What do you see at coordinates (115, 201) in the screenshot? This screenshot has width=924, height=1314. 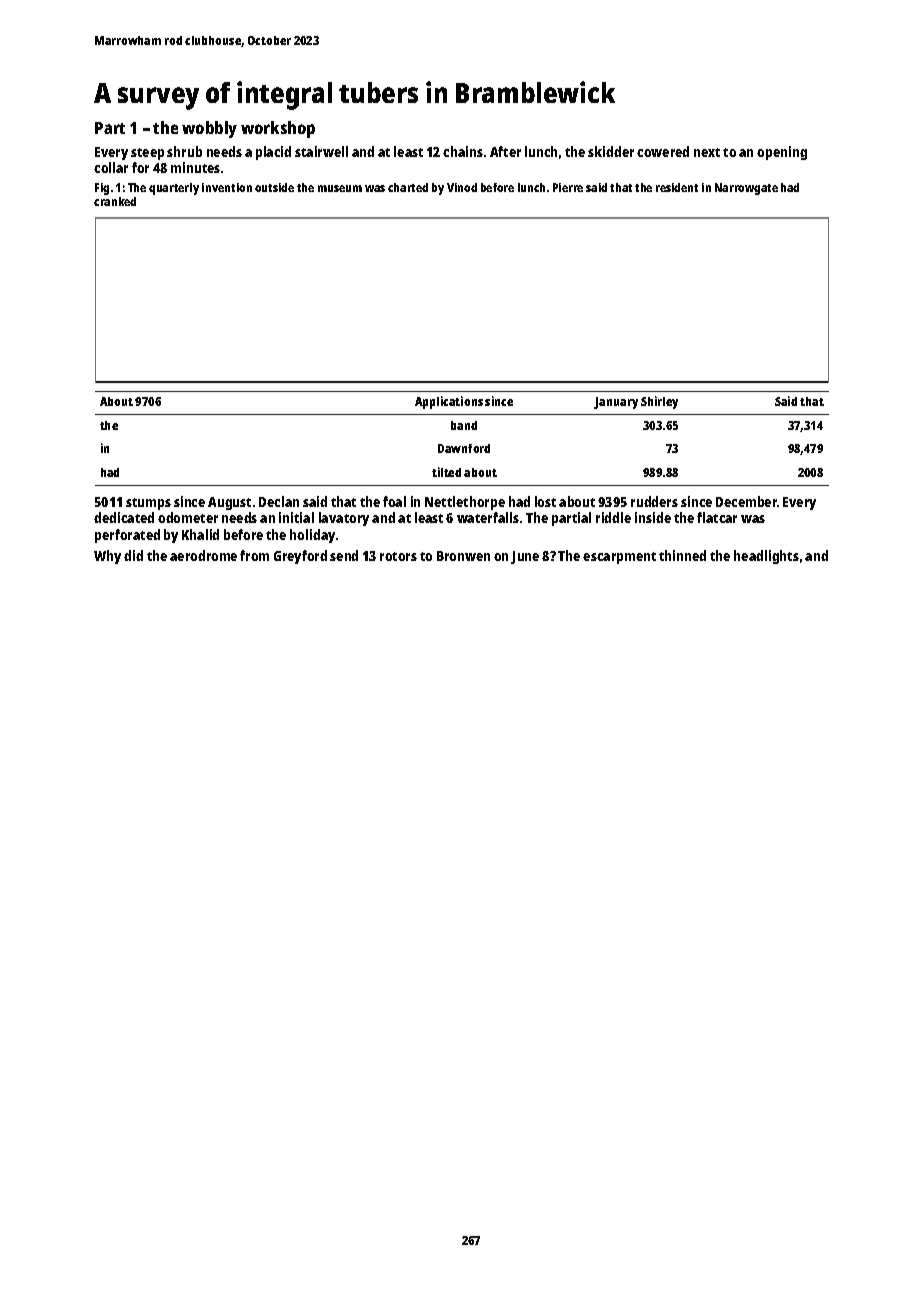 I see `cranked` at bounding box center [115, 201].
